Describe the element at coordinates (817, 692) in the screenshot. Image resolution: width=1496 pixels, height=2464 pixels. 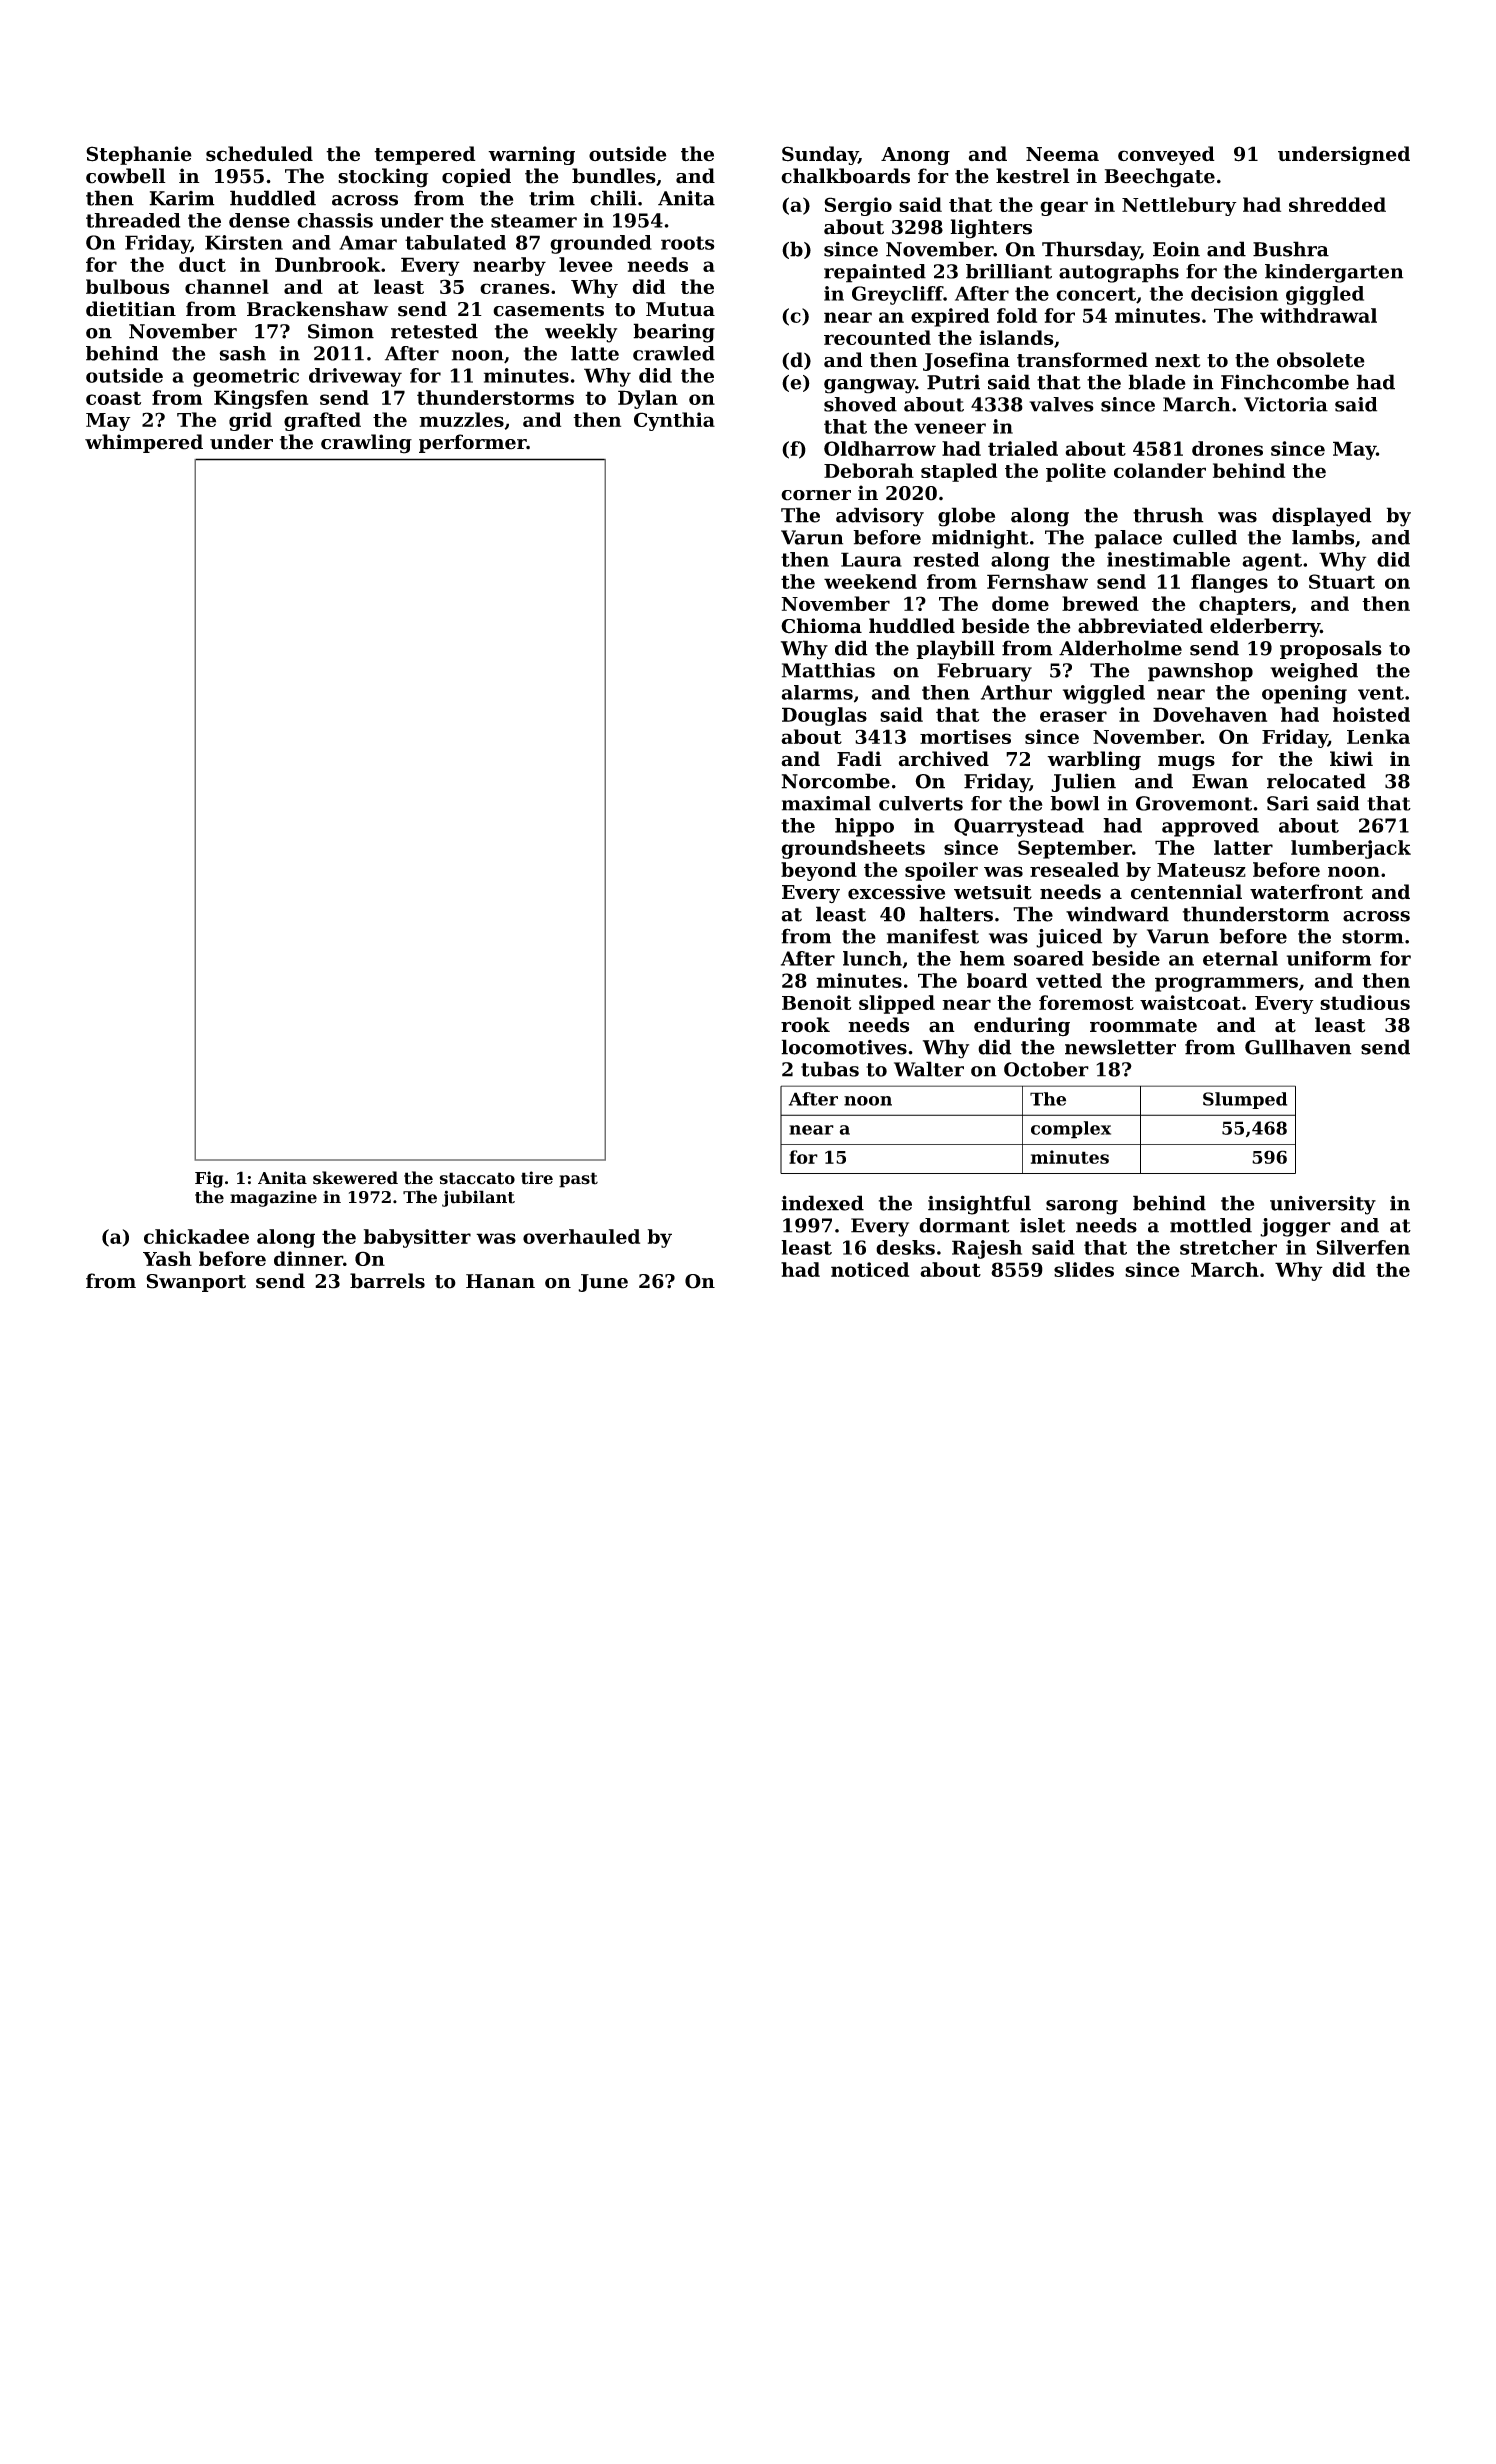
I see `alarms` at that location.
